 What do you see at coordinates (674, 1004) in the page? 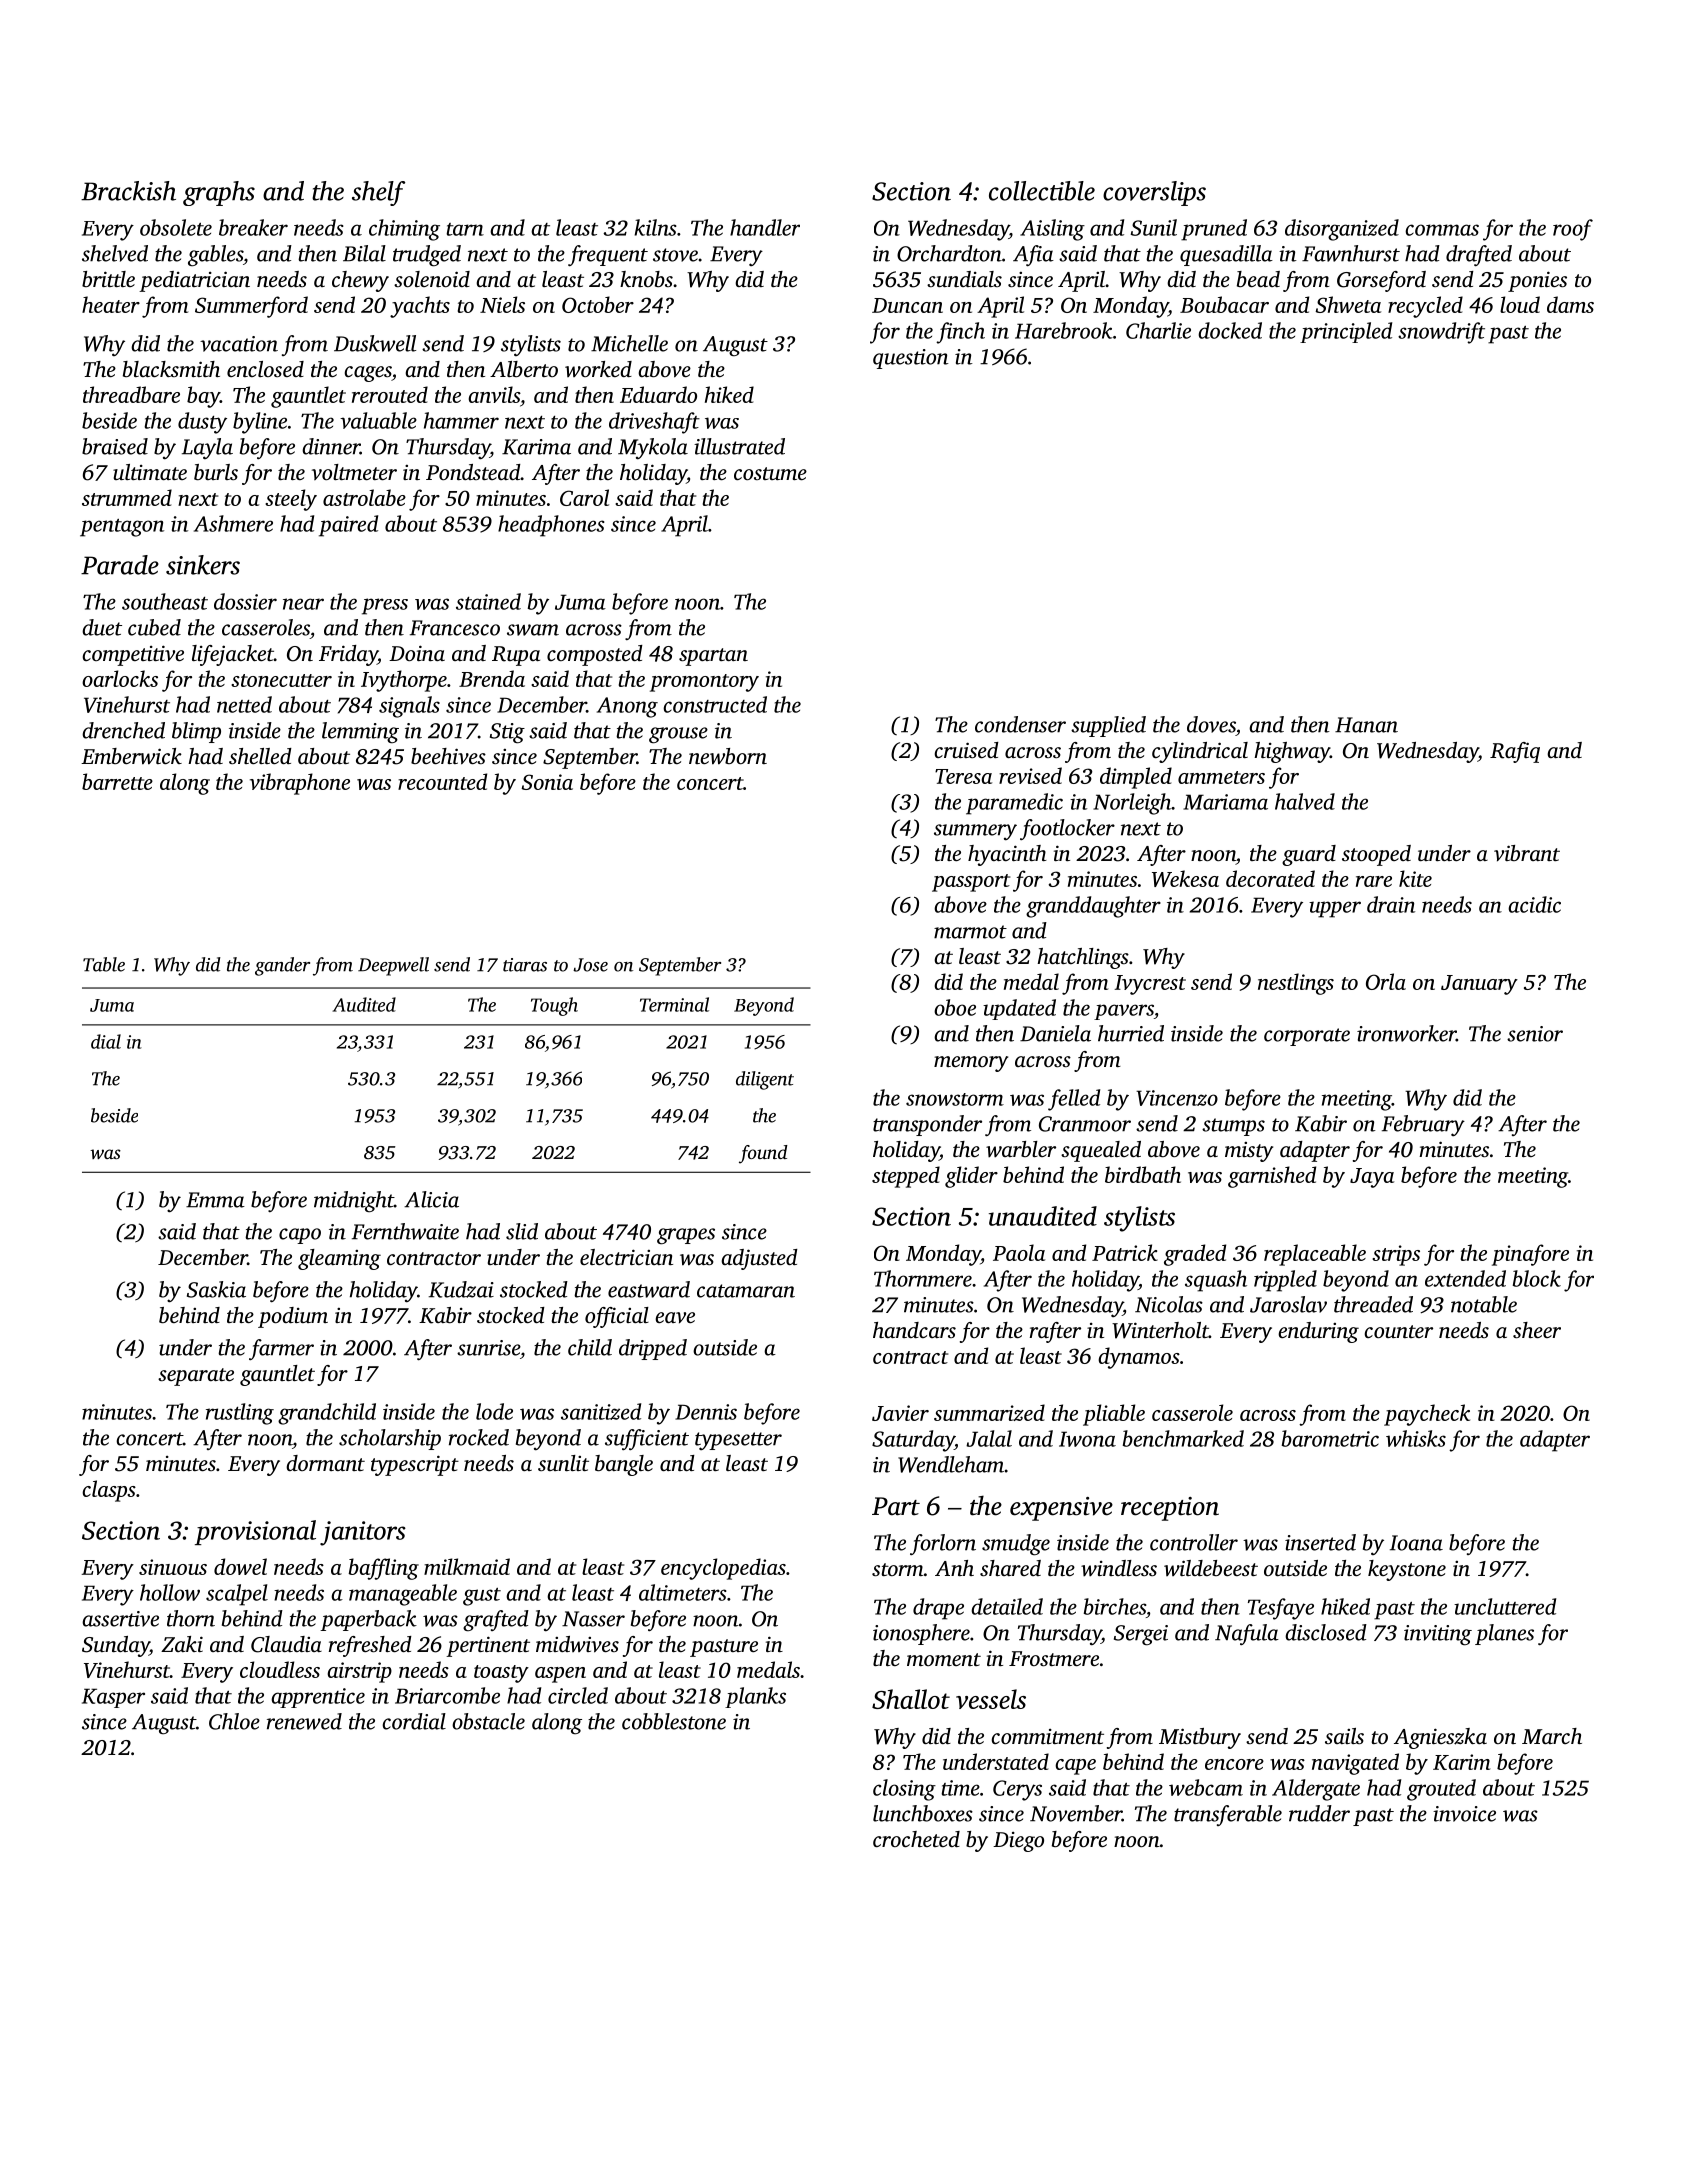
I see `Terminal` at bounding box center [674, 1004].
